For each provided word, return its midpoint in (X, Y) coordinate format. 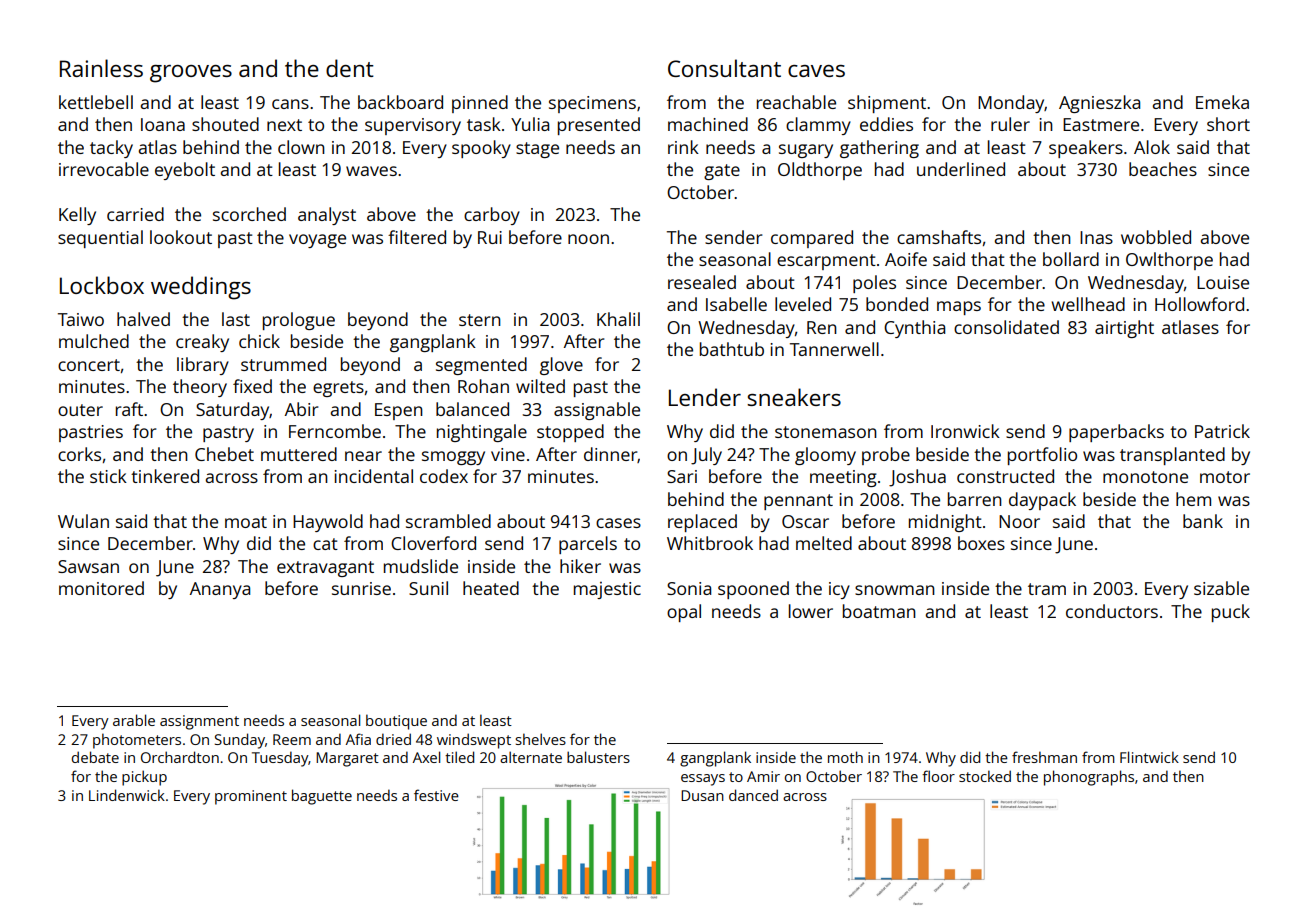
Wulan (83, 521)
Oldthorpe (820, 171)
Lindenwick (127, 795)
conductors (1112, 611)
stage (537, 150)
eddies (886, 124)
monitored (101, 588)
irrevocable (104, 169)
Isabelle (736, 304)
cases (618, 523)
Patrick (1222, 431)
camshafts (939, 237)
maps (959, 308)
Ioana (163, 124)
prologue (299, 321)
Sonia (689, 588)
